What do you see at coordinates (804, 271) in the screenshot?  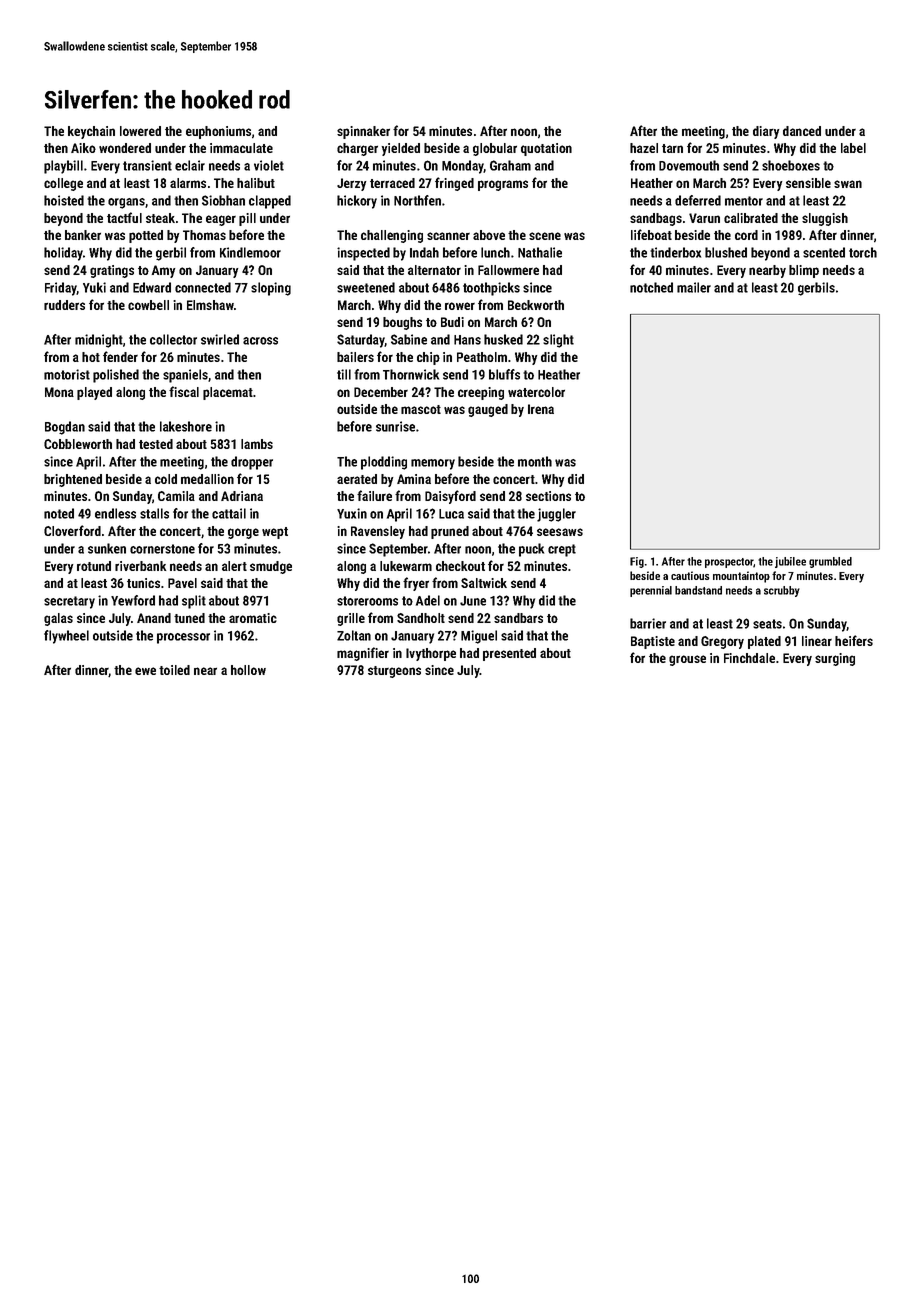 I see `blimp` at bounding box center [804, 271].
